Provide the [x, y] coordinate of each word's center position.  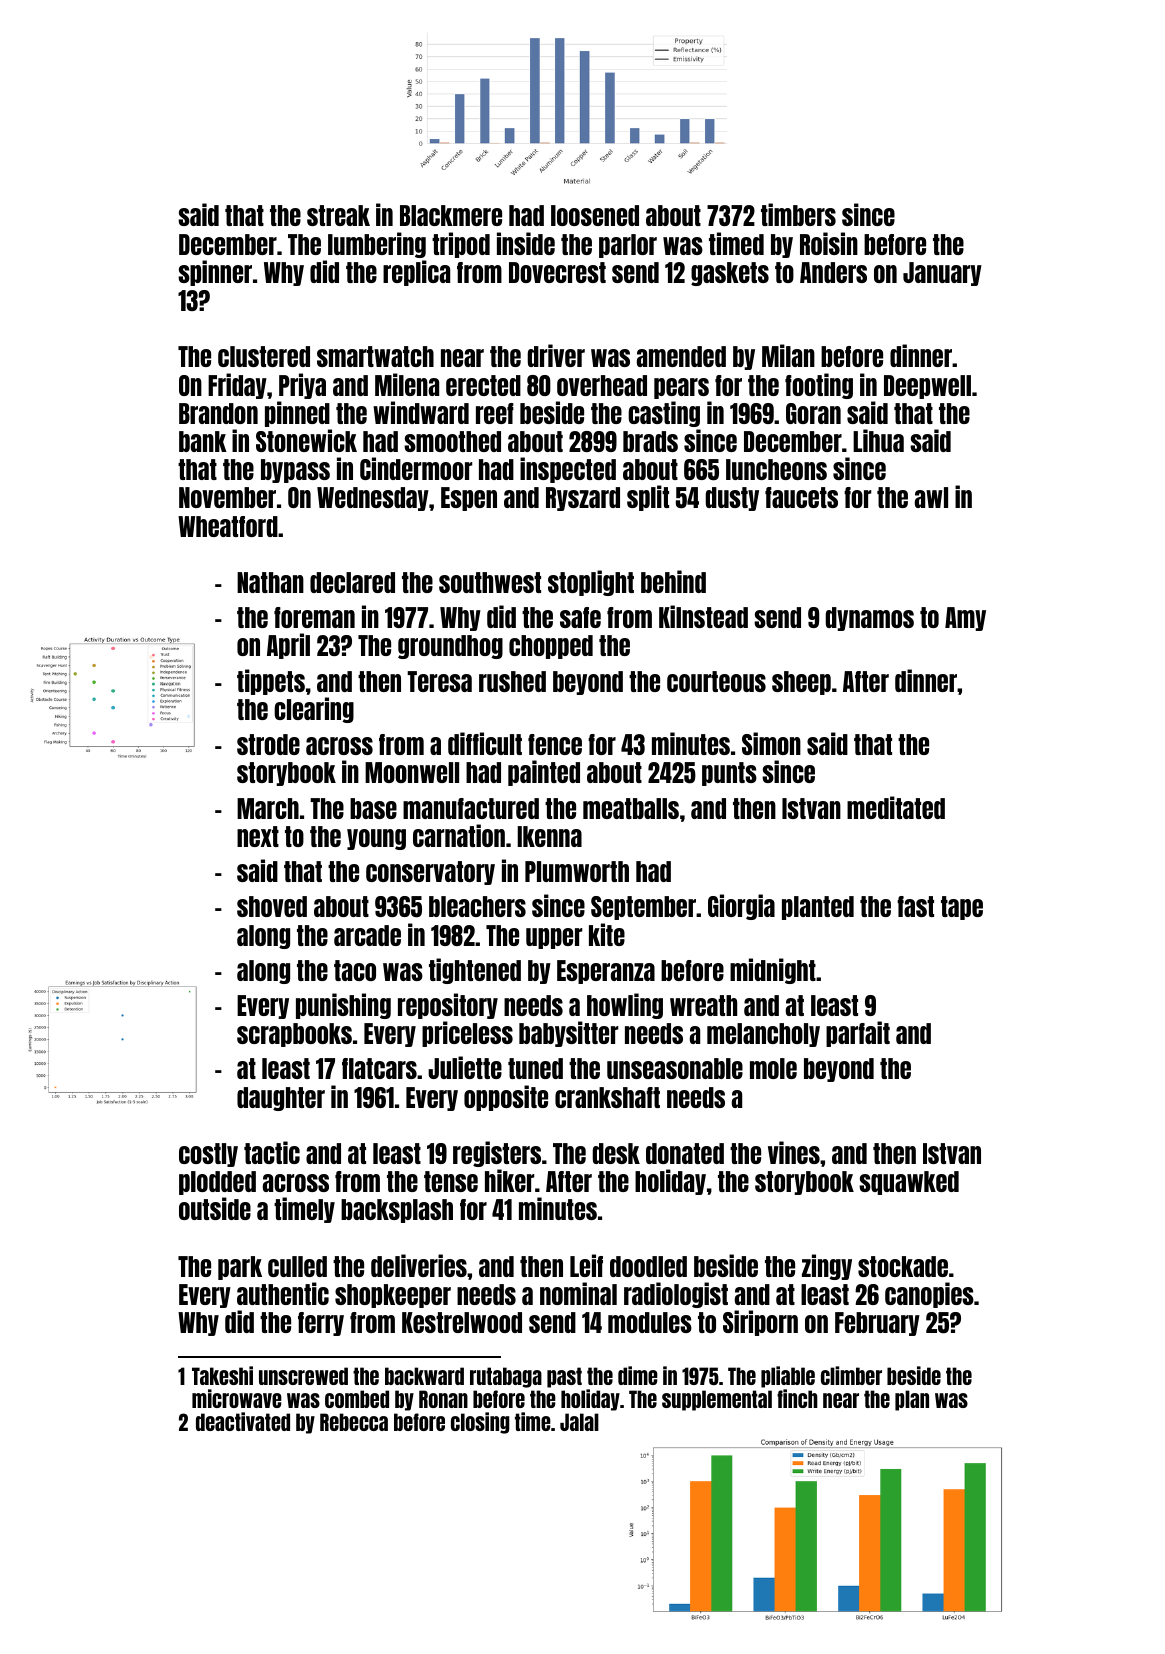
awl [931, 497]
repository [448, 1006]
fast [915, 906]
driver [556, 355]
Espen [469, 499]
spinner [215, 273]
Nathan [270, 582]
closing [480, 1423]
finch [797, 1398]
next [258, 836]
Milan [788, 355]
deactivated [243, 1421]
